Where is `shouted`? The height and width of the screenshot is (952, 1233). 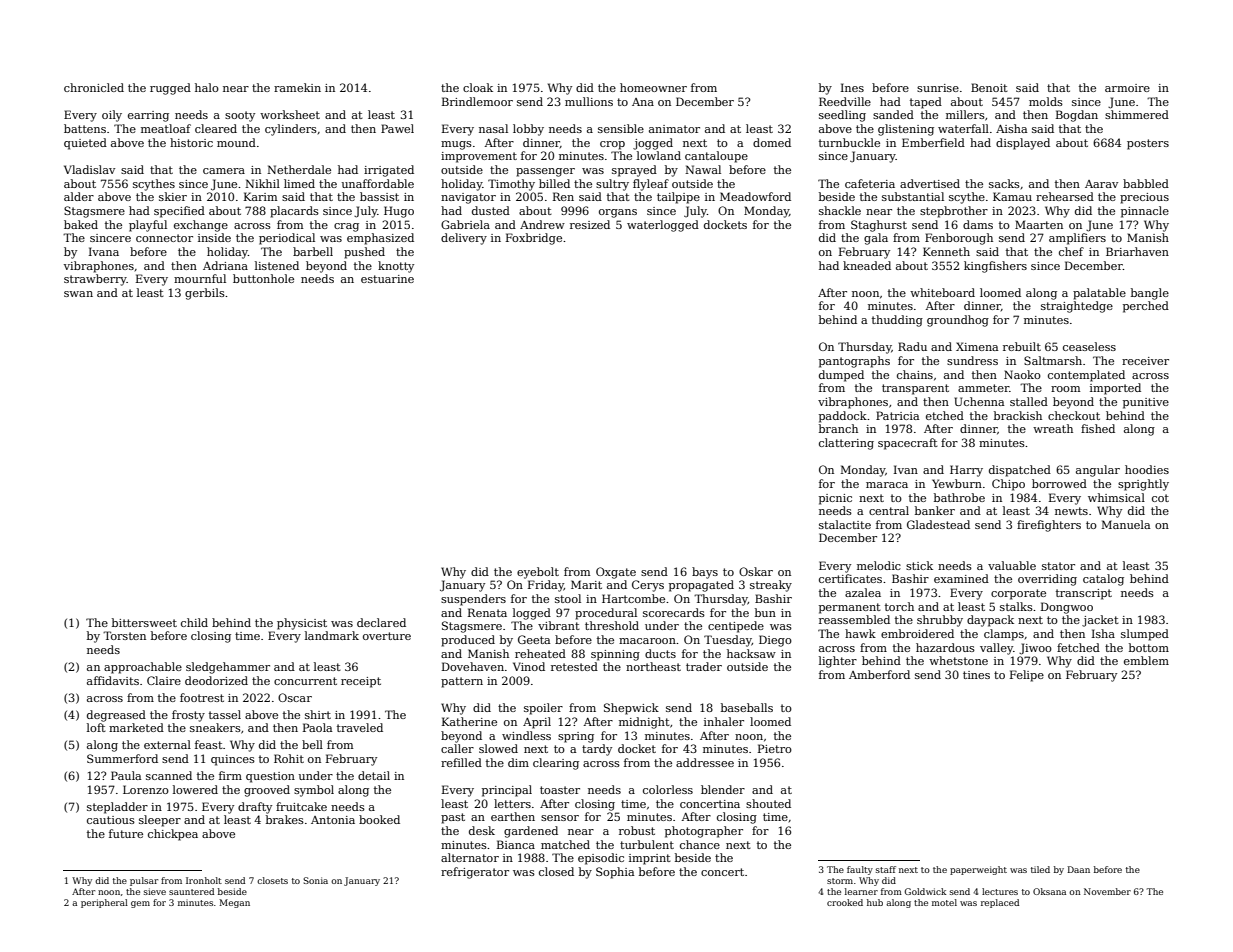
shouted is located at coordinates (768, 803).
